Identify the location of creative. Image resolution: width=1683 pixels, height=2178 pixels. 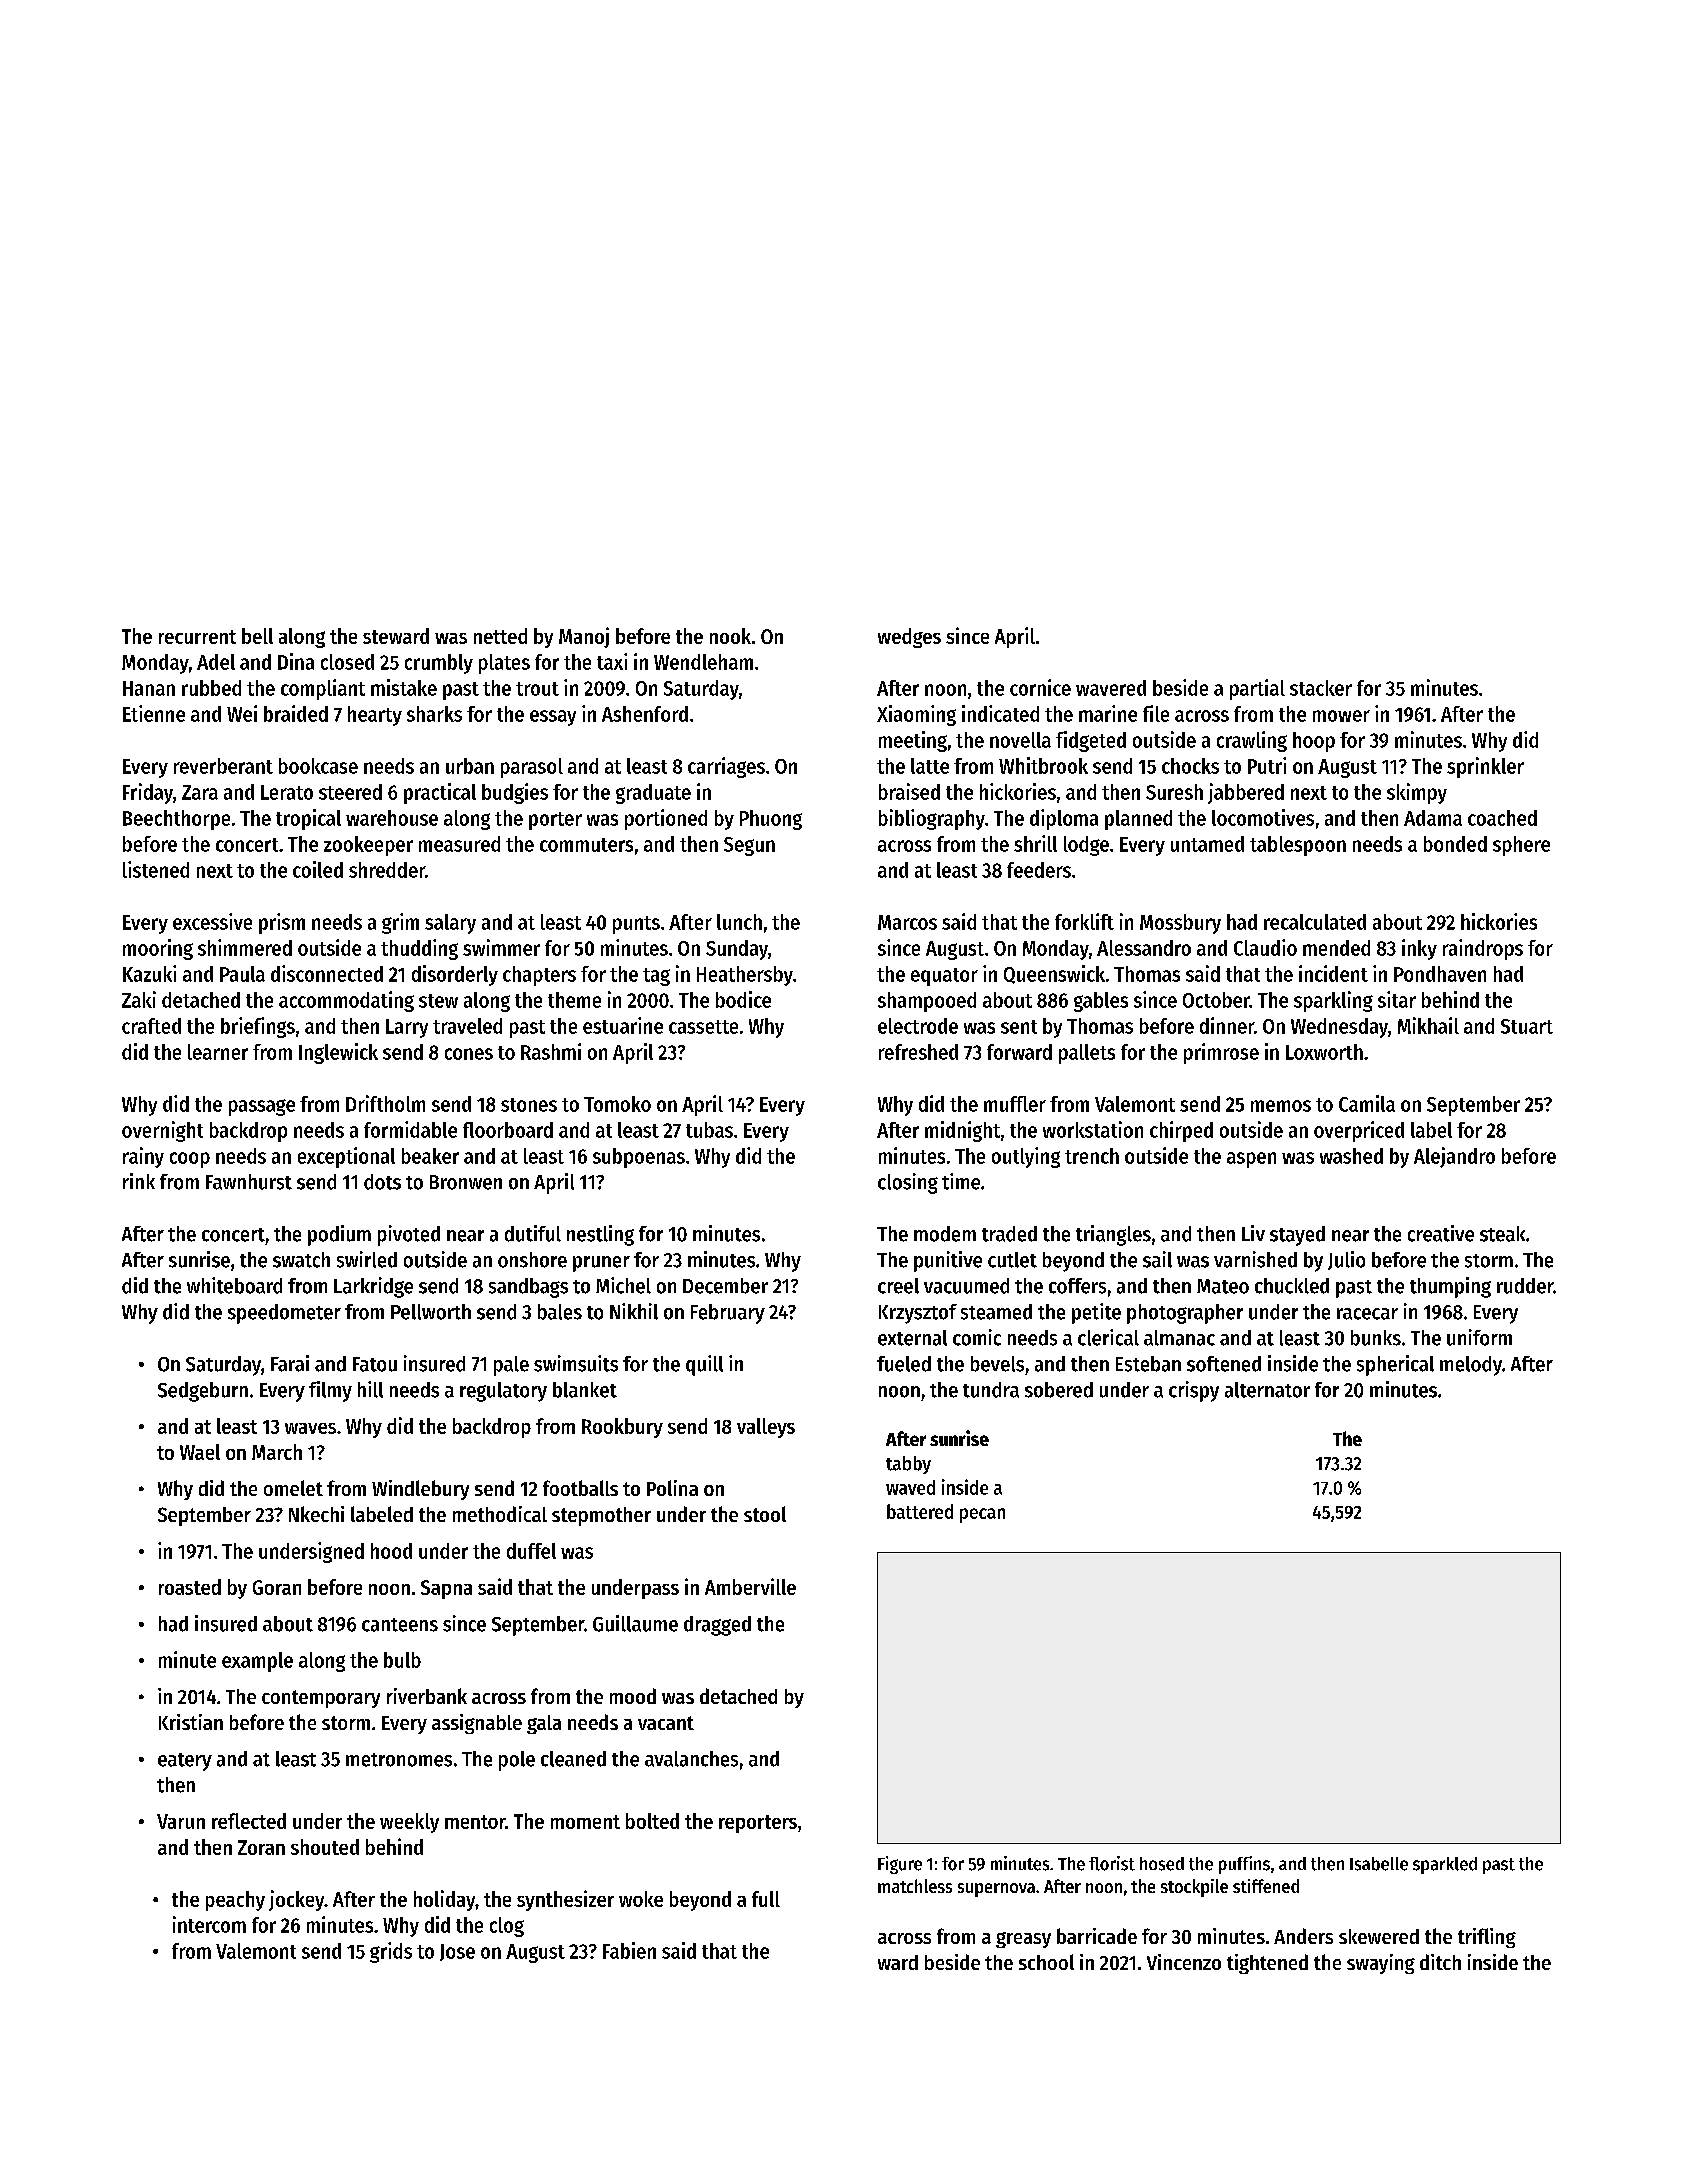
(1441, 1233).
